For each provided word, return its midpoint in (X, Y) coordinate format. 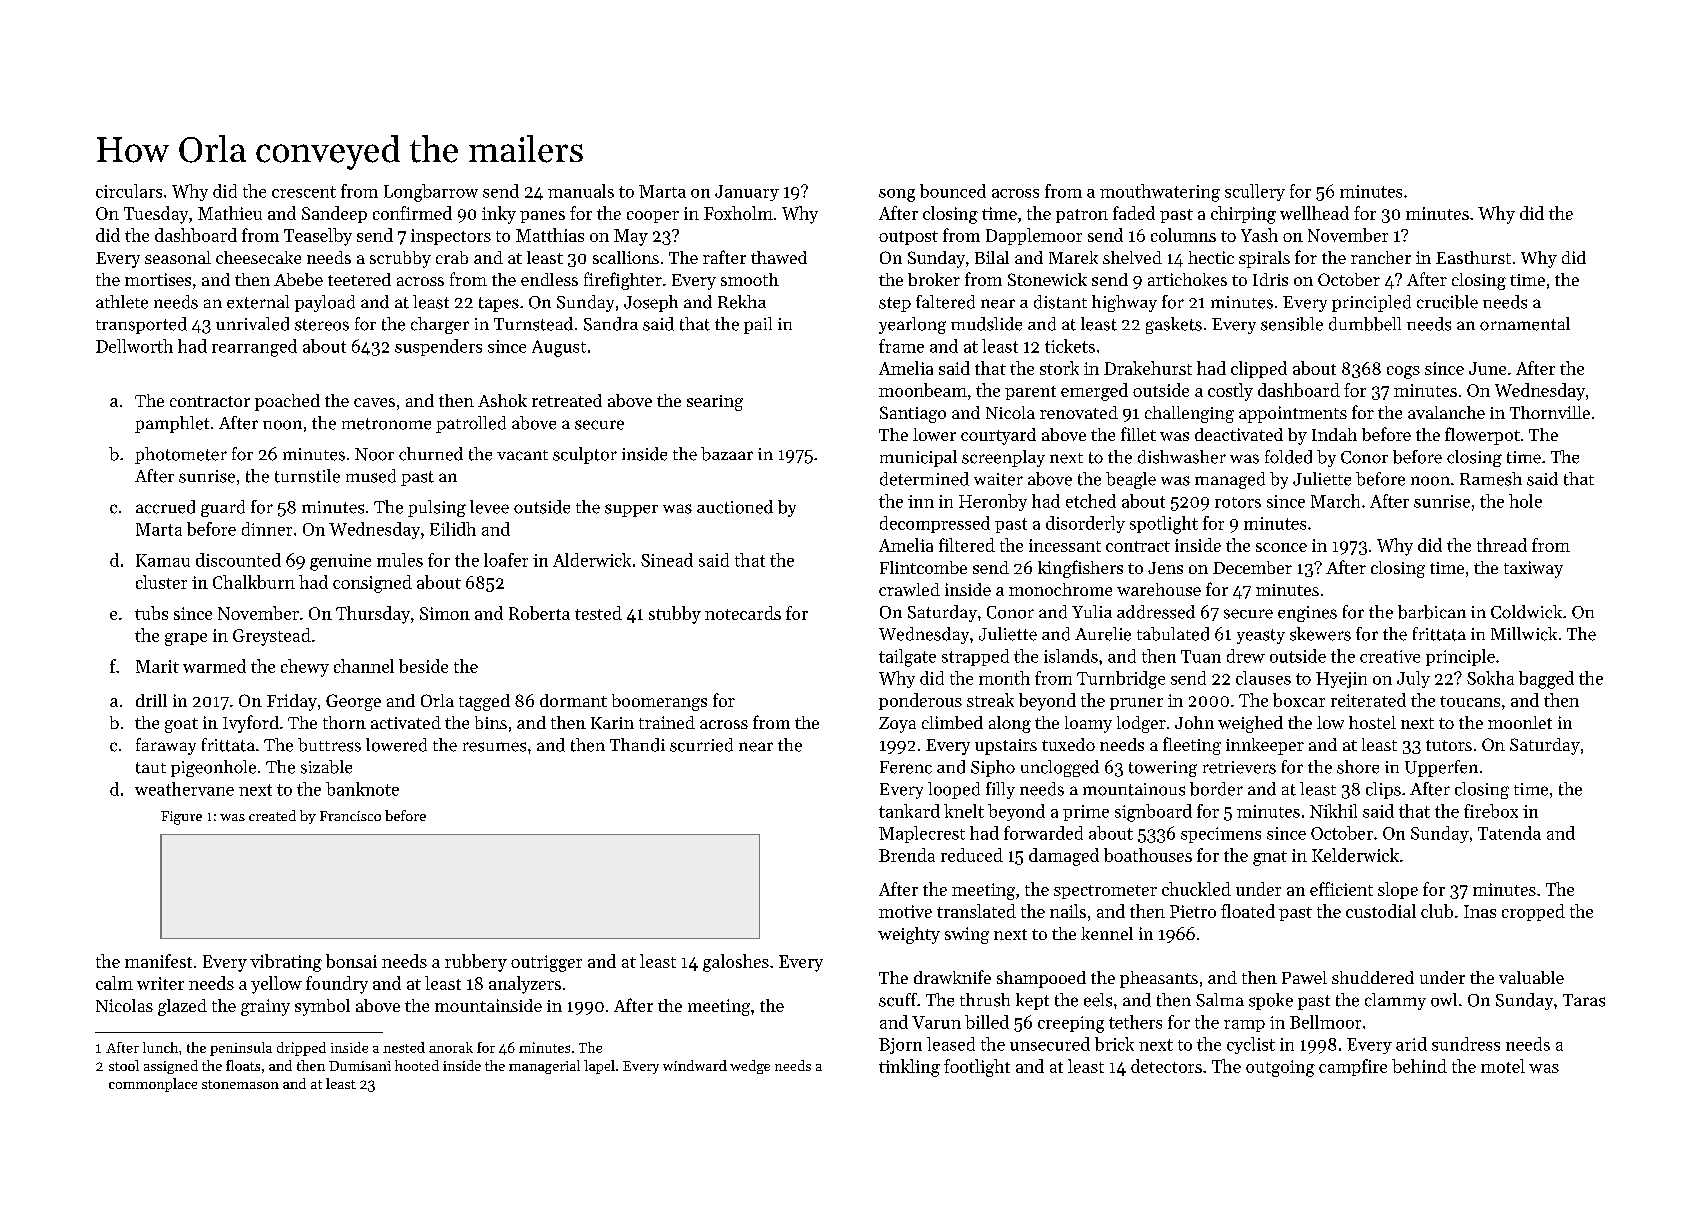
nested (404, 1047)
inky (499, 215)
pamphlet (172, 424)
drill (151, 700)
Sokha (1490, 678)
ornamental (1525, 324)
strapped (975, 657)
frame (901, 346)
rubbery (476, 963)
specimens (1221, 835)
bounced (953, 191)
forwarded (1043, 833)
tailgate (907, 658)
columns (1183, 235)
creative (1390, 656)
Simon (445, 613)
